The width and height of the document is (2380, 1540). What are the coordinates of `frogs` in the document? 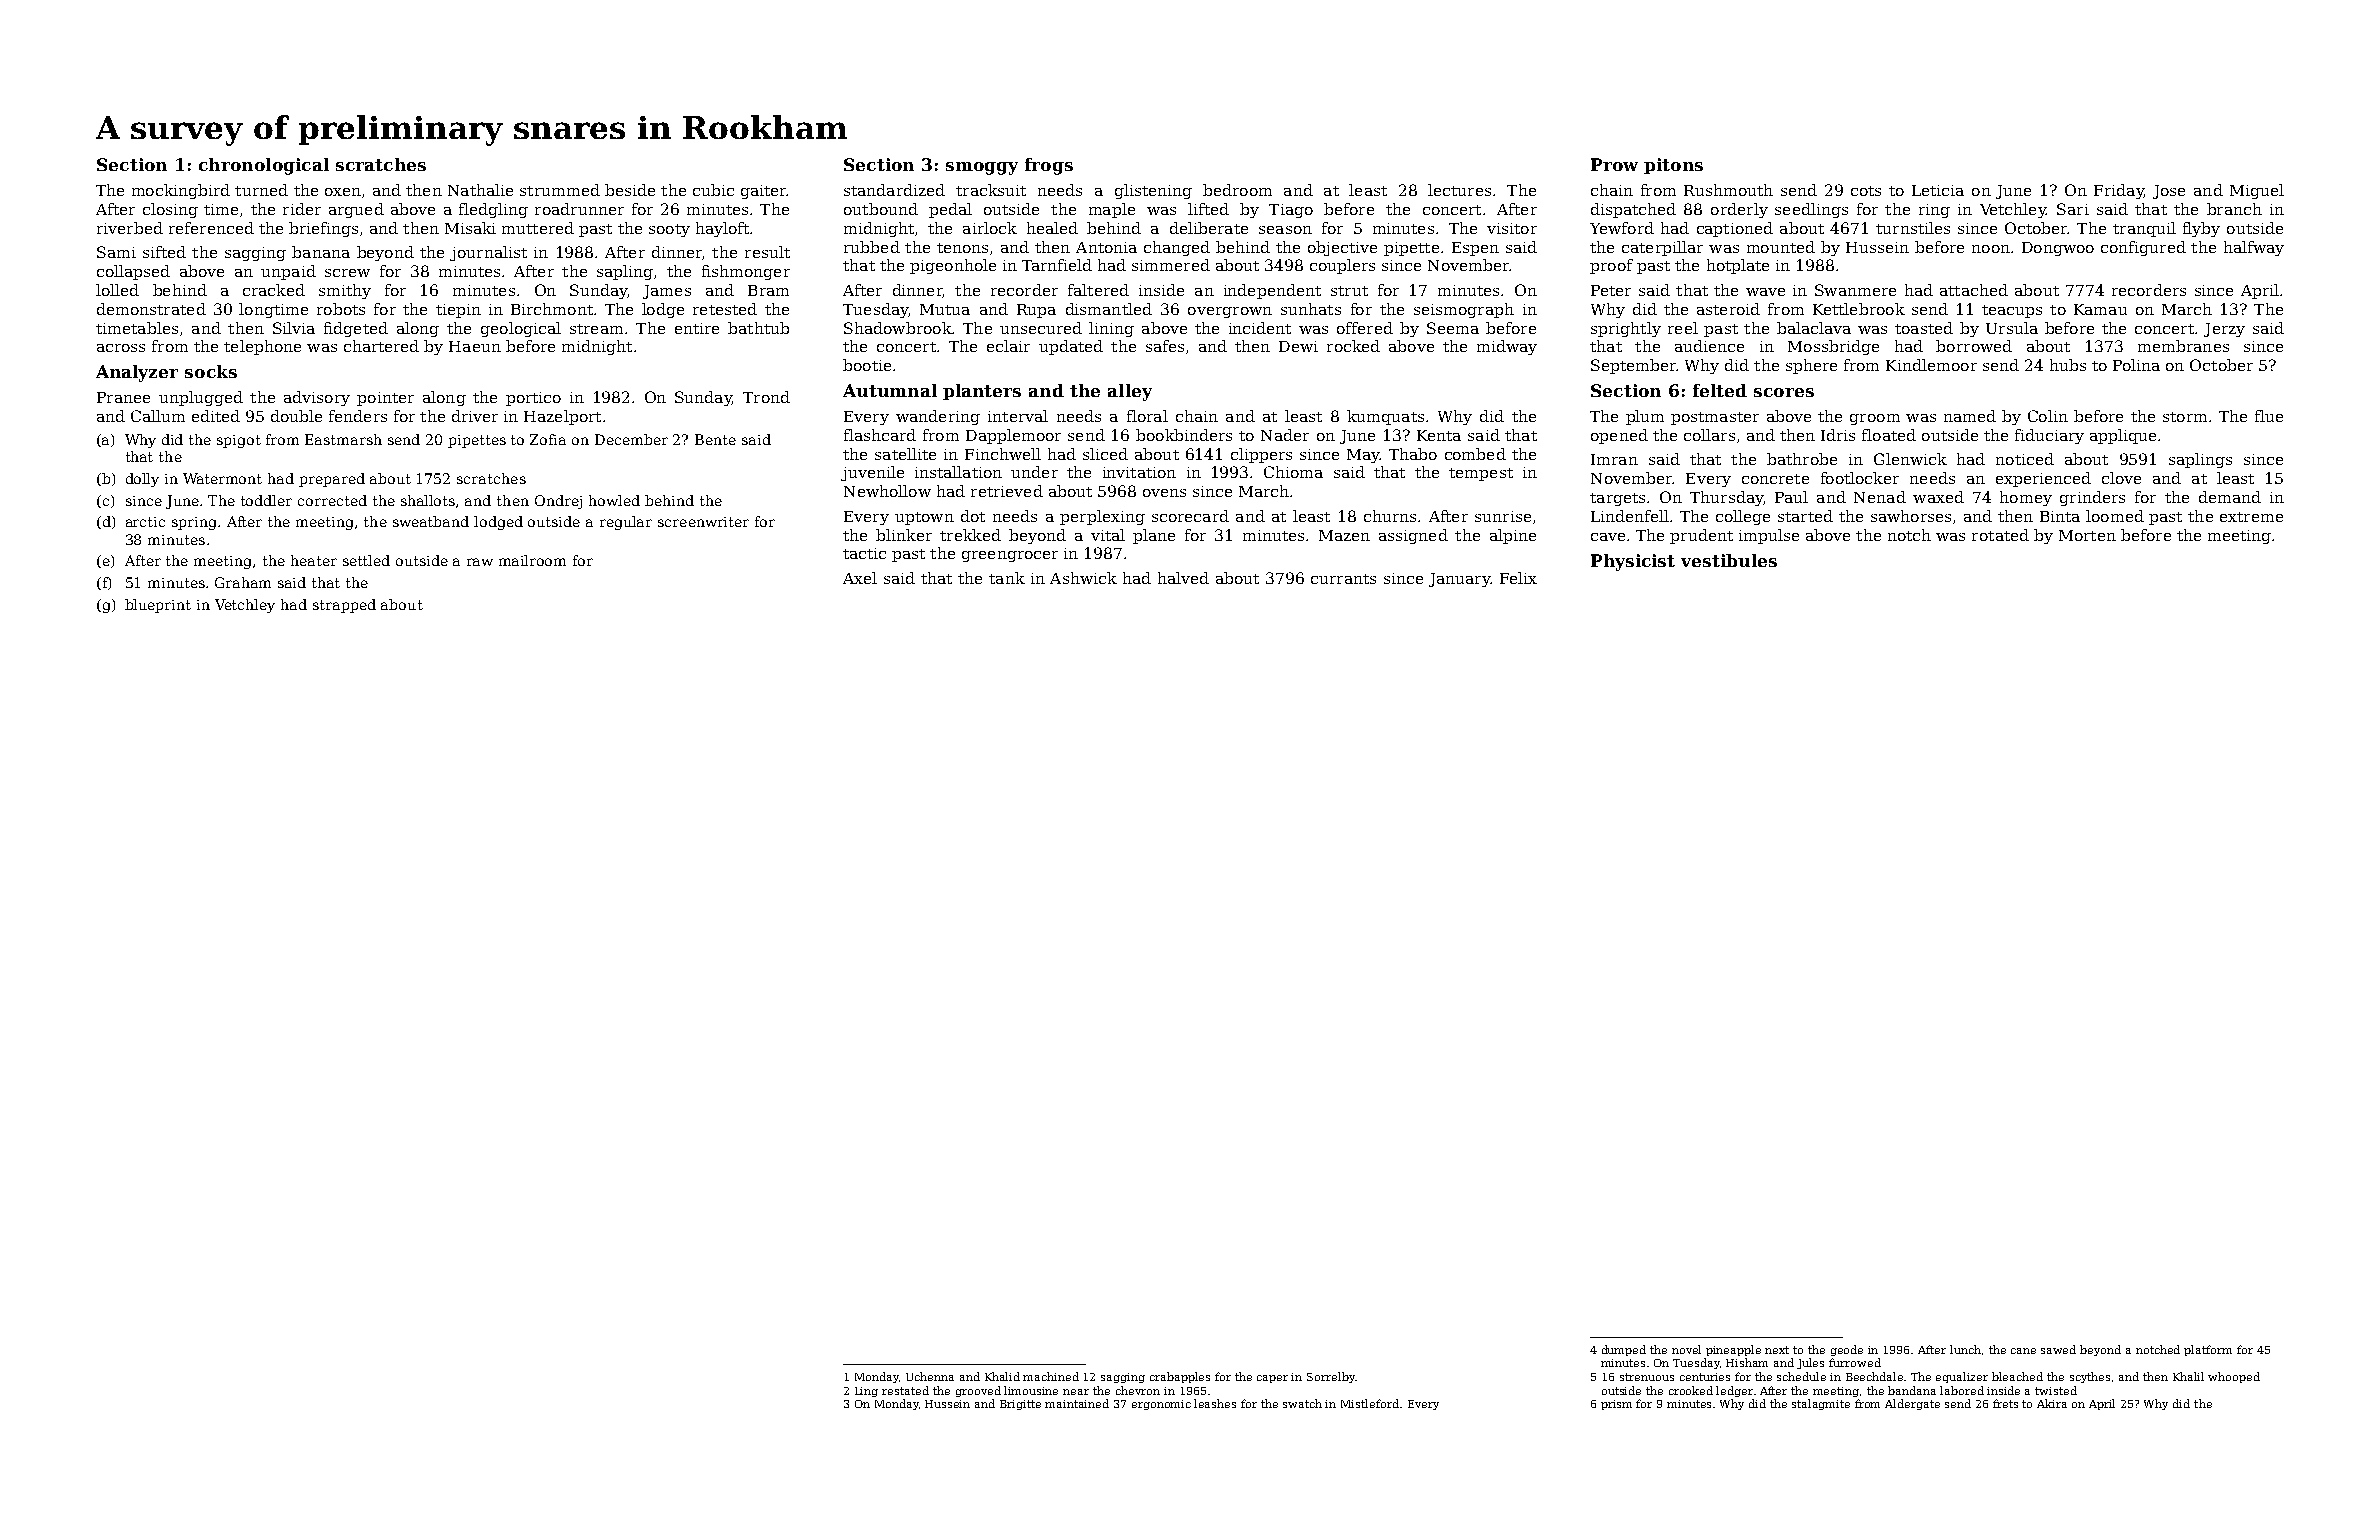 It's located at (1049, 166).
